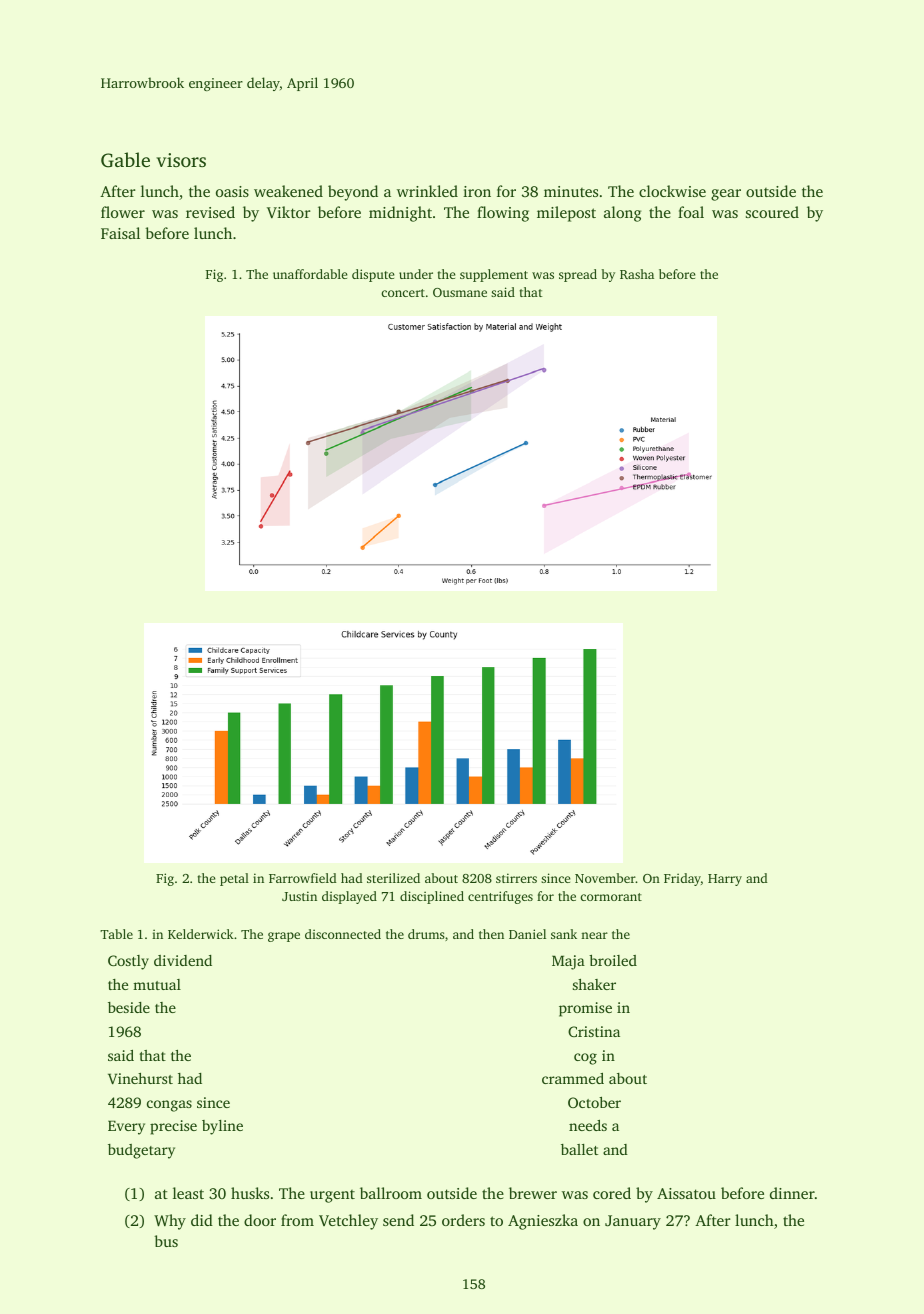 The width and height of the screenshot is (924, 1314). Describe the element at coordinates (611, 897) in the screenshot. I see `cormorant` at that location.
